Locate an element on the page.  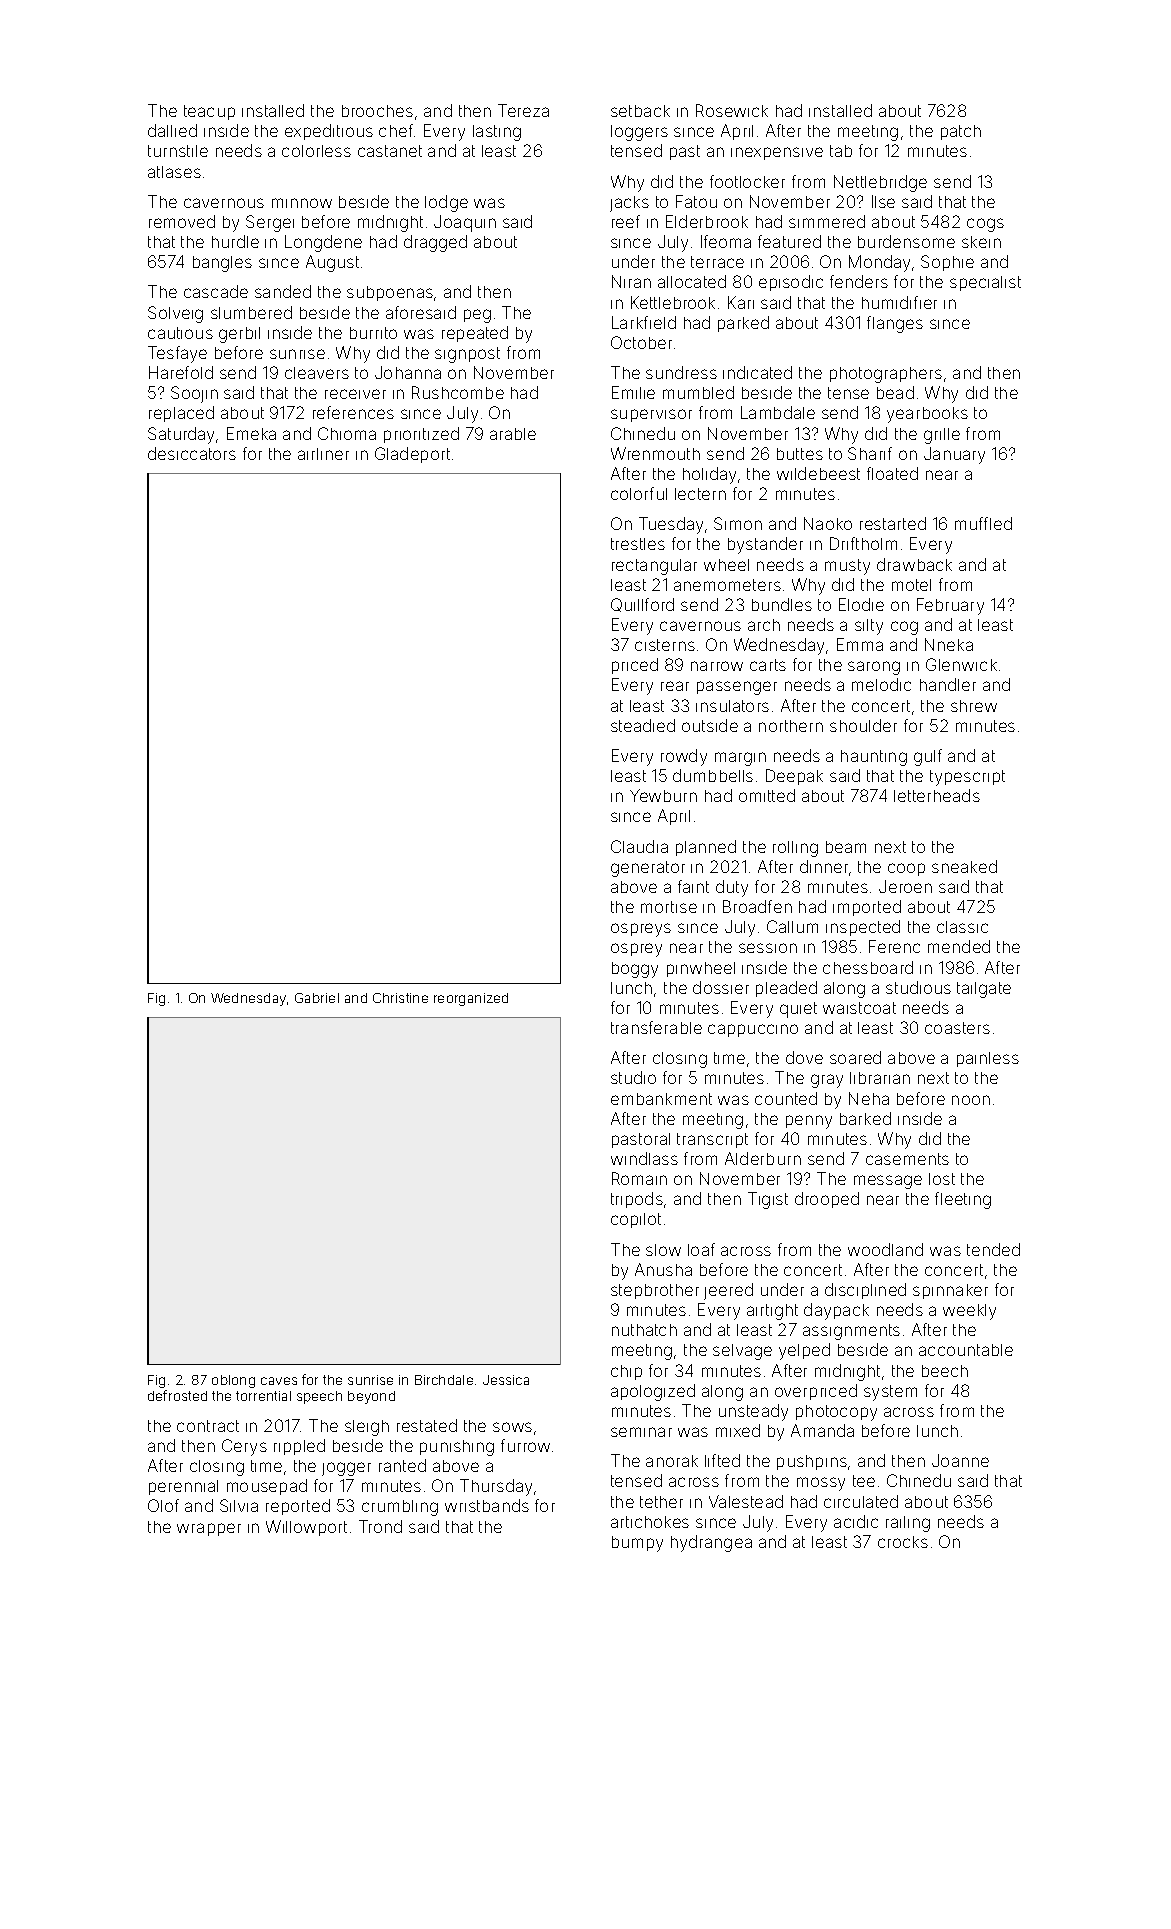
patch is located at coordinates (961, 132).
